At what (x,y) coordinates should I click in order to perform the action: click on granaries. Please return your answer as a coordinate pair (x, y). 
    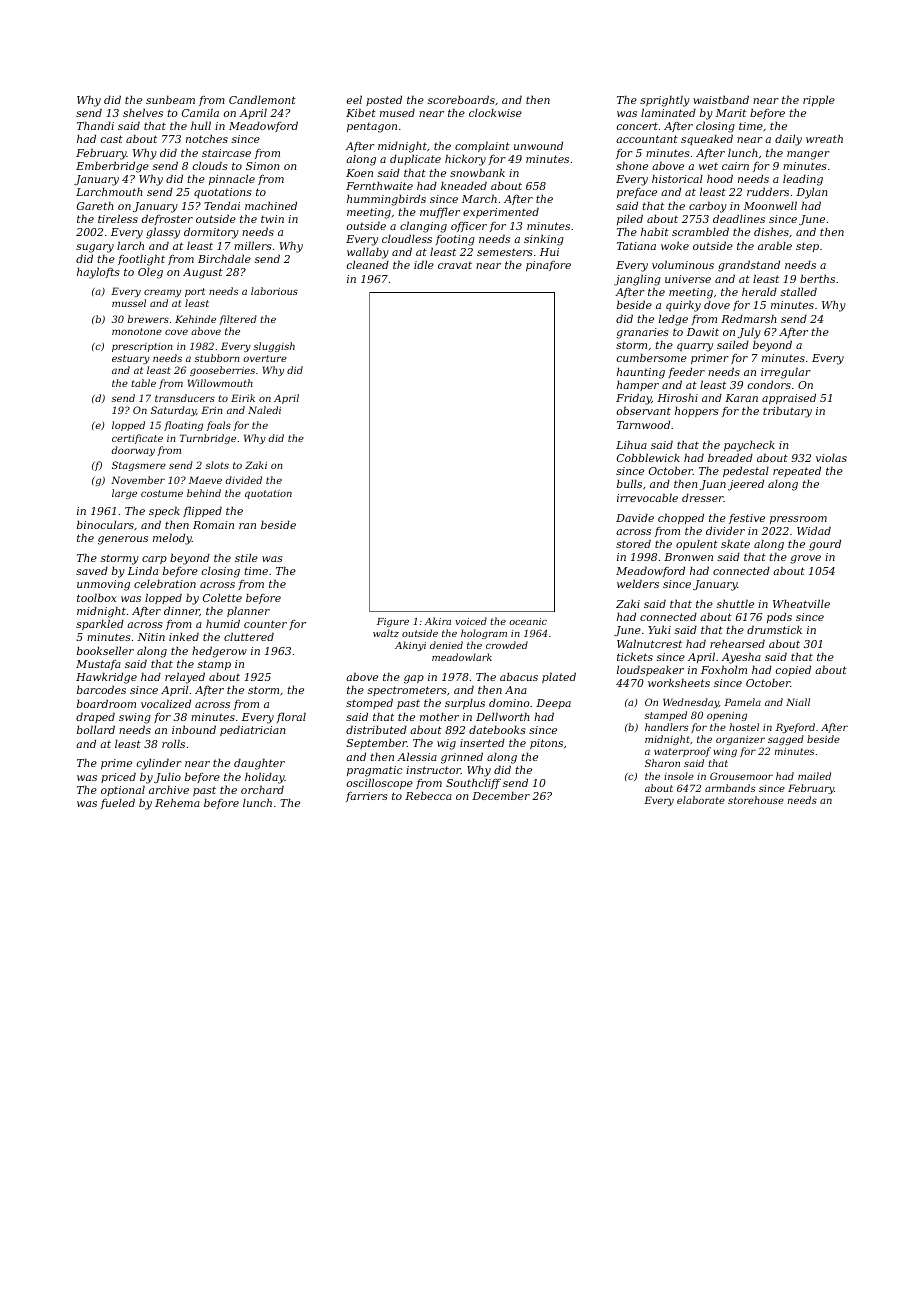
    Looking at the image, I should click on (642, 333).
